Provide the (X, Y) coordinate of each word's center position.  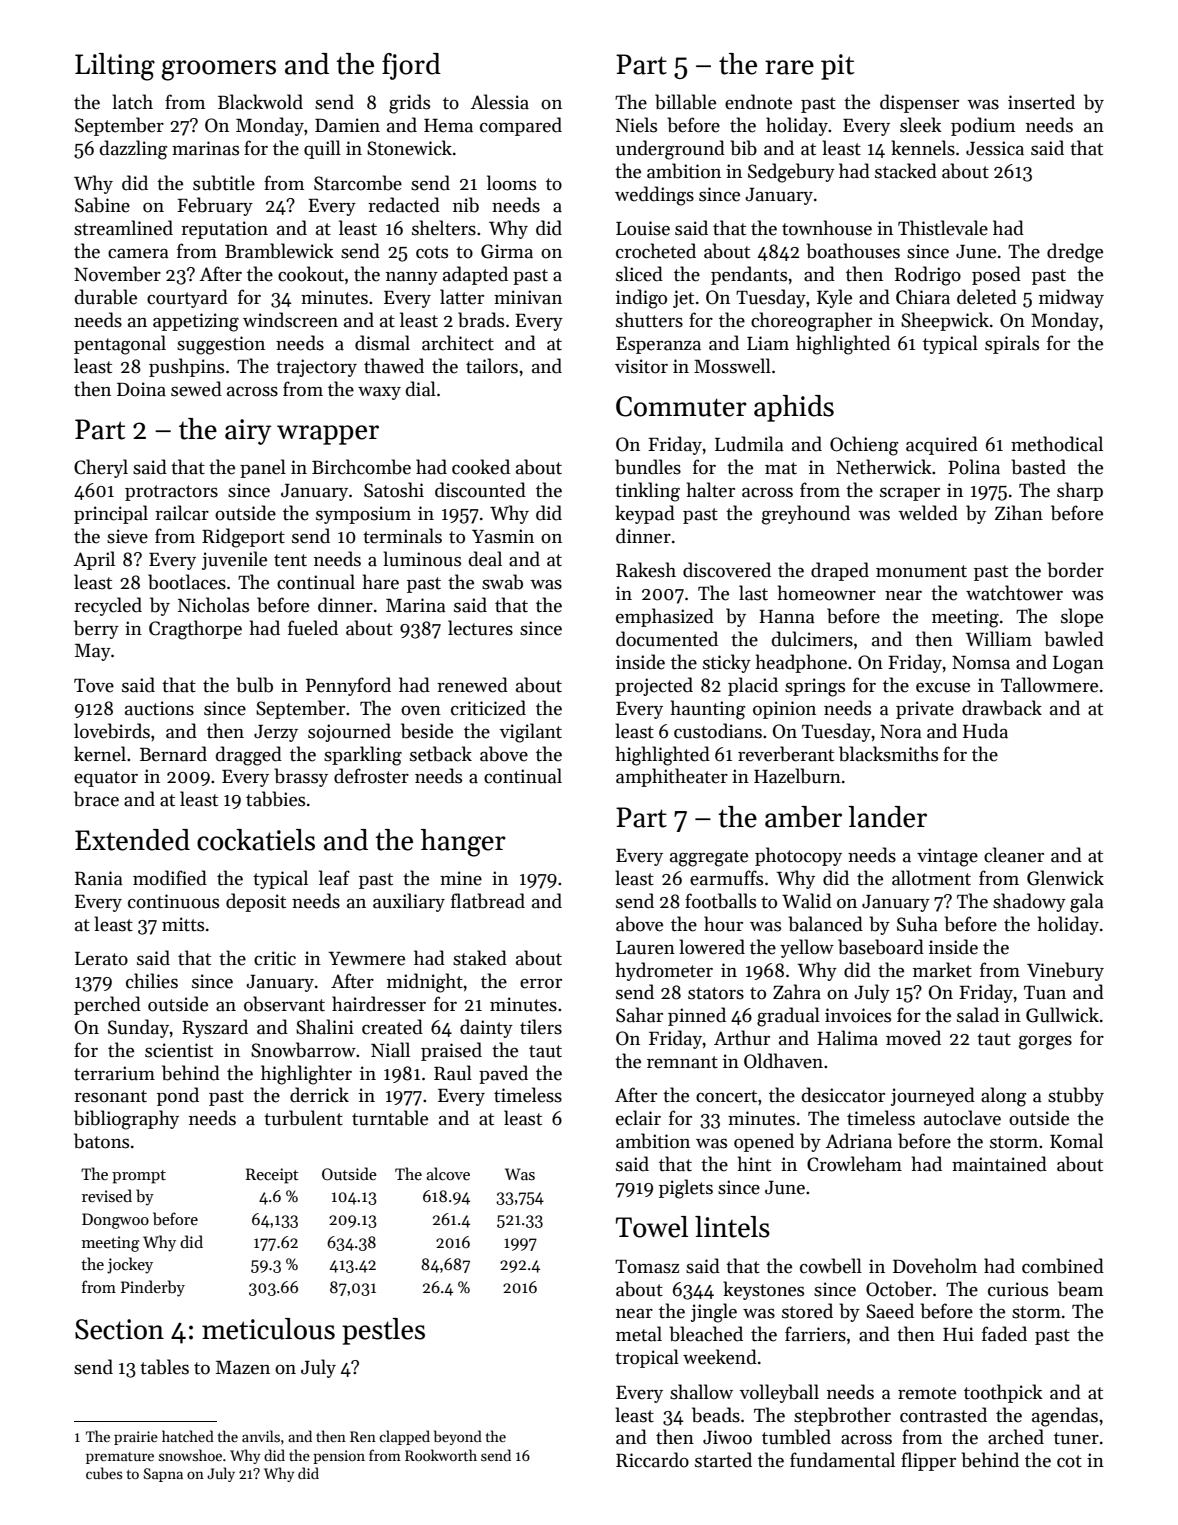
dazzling (133, 150)
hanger (463, 843)
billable (685, 102)
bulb (254, 685)
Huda (985, 731)
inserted (1041, 102)
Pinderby (153, 1288)
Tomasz (647, 1267)
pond (178, 1096)
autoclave (962, 1118)
